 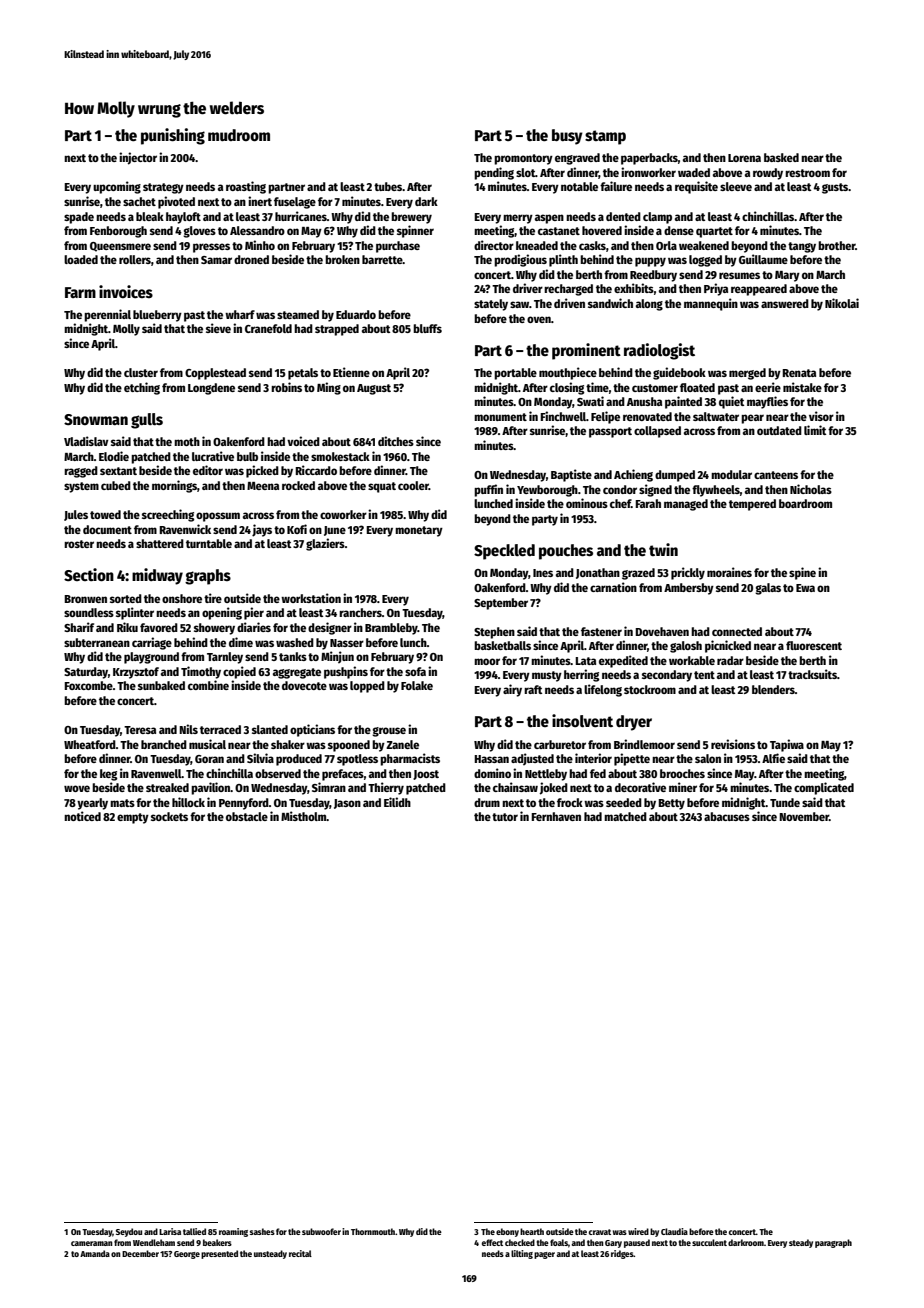 What do you see at coordinates (138, 158) in the page?
I see `injector` at bounding box center [138, 158].
